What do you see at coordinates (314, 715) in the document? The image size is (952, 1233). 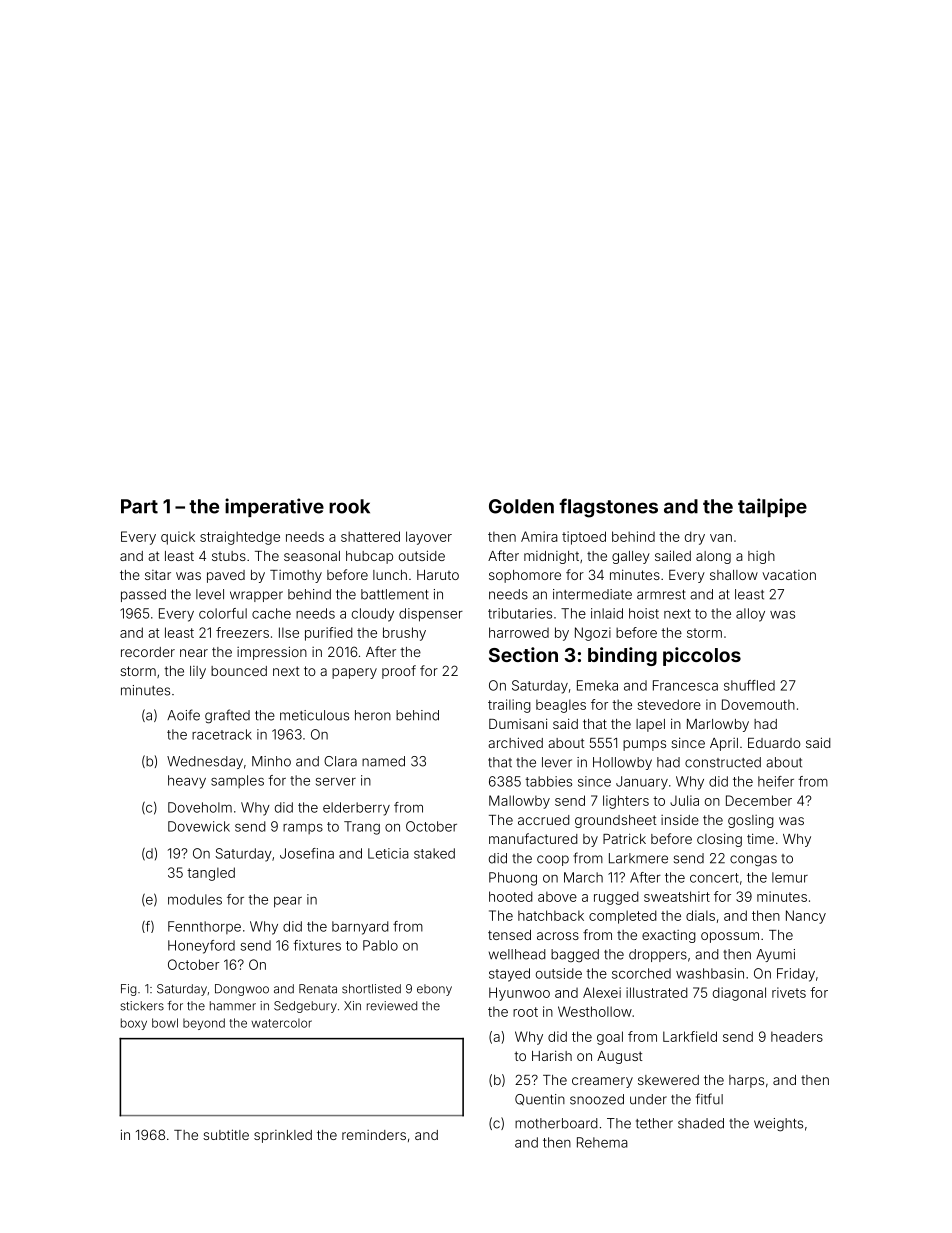 I see `meticulous` at bounding box center [314, 715].
